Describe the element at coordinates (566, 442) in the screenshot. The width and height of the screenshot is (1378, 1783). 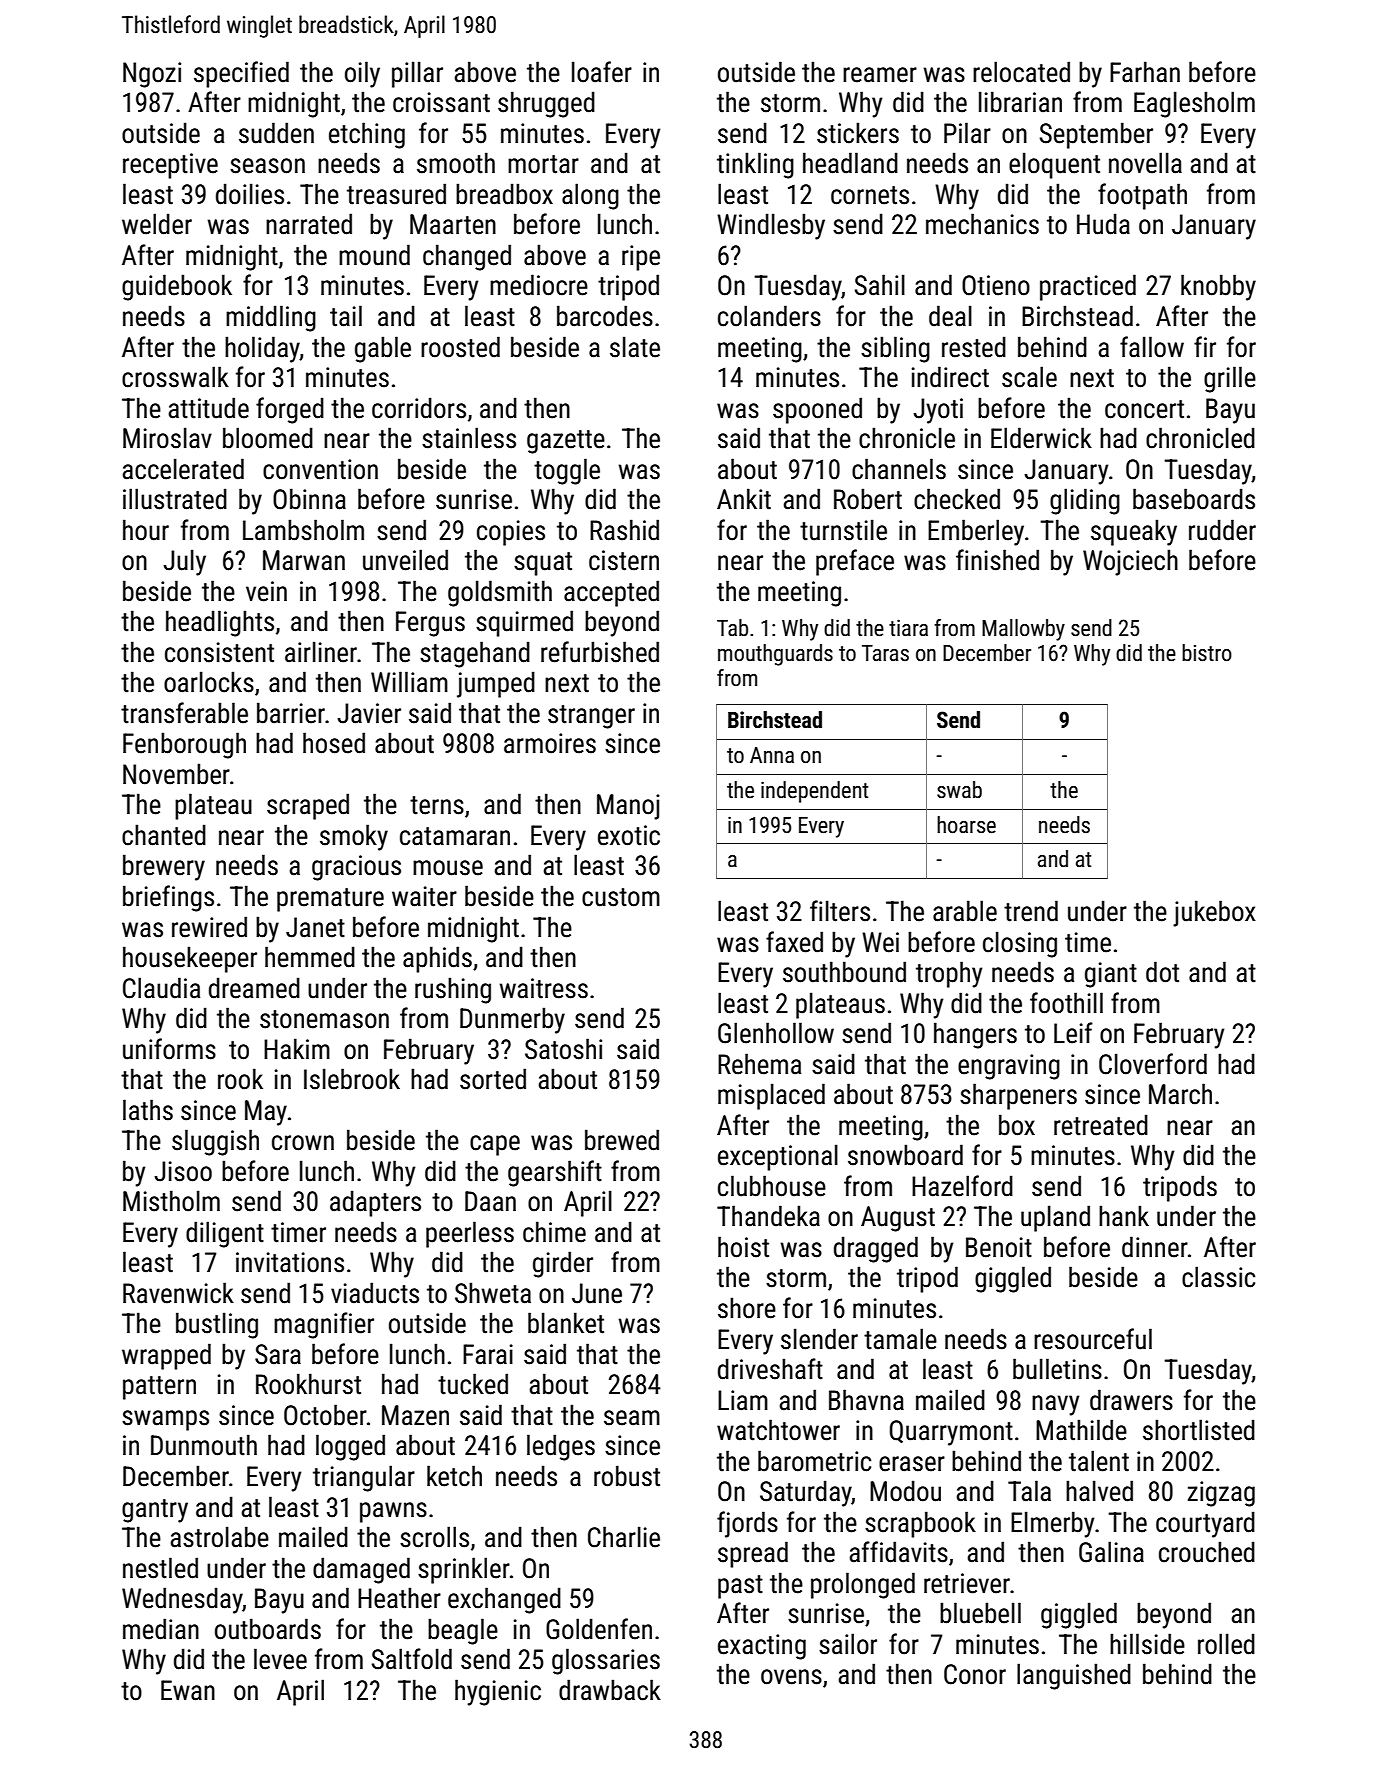
I see `gazette` at that location.
